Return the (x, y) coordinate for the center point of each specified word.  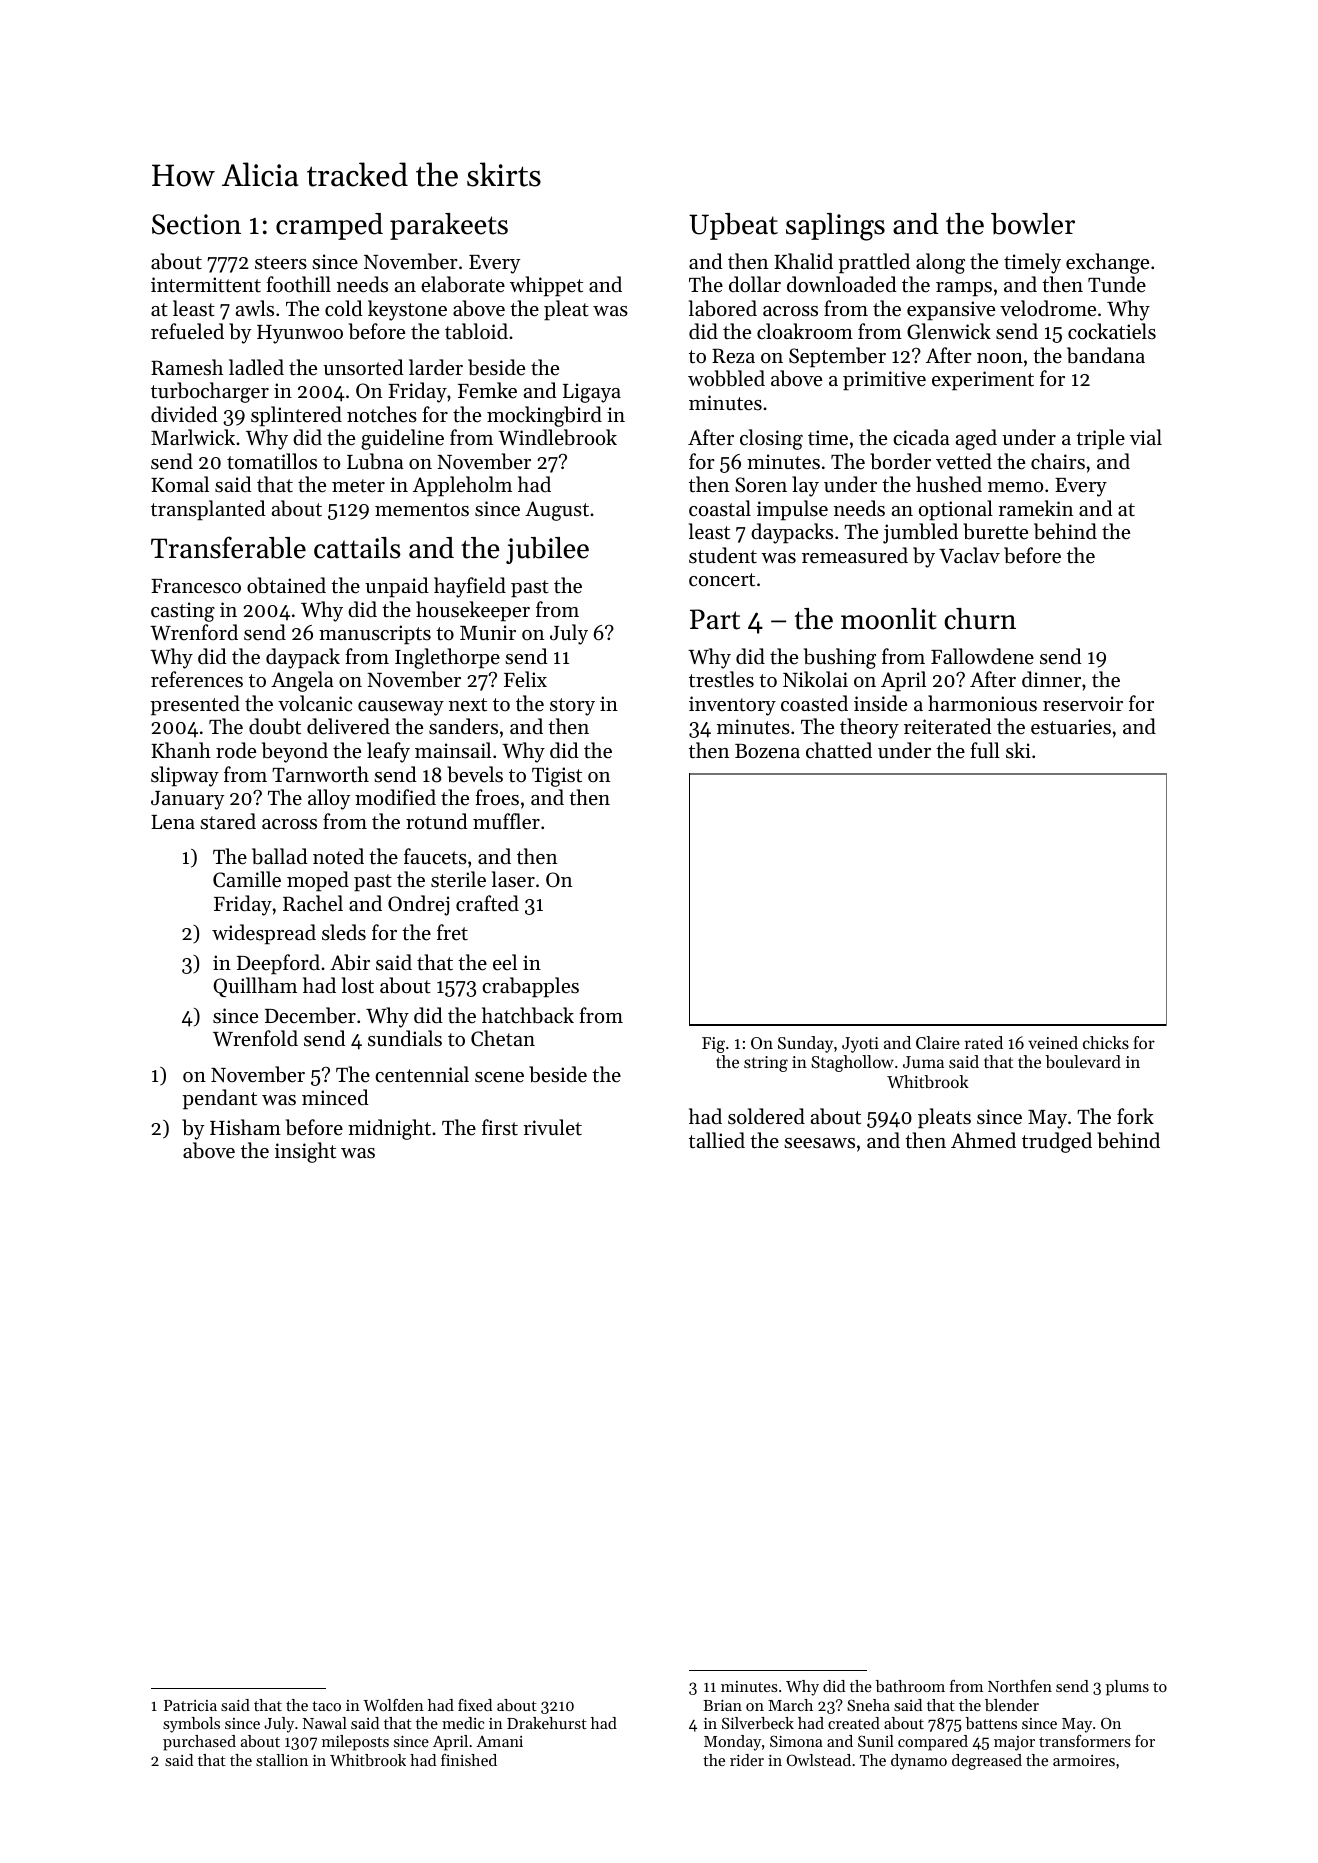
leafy (388, 752)
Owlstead (819, 1760)
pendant (219, 1099)
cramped (329, 226)
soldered (766, 1116)
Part (715, 619)
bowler (1033, 224)
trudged (1057, 1142)
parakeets (449, 226)
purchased (199, 1743)
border (900, 461)
